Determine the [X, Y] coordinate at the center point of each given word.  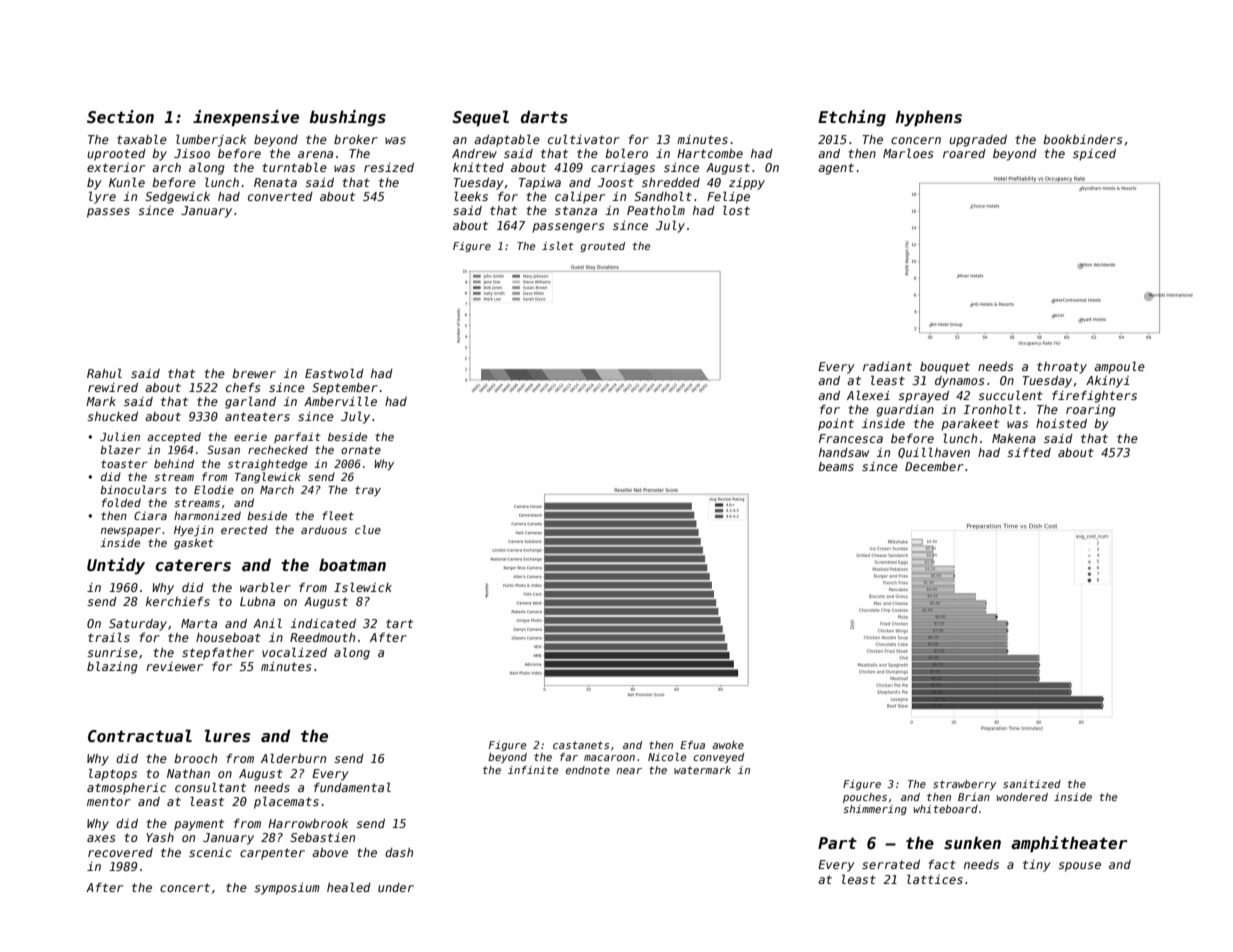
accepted [174, 437]
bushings [347, 118]
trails [109, 637]
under [396, 887]
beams [836, 466]
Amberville [340, 401]
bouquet [945, 368]
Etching [852, 118]
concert [185, 887]
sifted [1029, 452]
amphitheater [1069, 844]
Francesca [851, 438]
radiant [887, 366]
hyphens [929, 118]
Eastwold [334, 373]
